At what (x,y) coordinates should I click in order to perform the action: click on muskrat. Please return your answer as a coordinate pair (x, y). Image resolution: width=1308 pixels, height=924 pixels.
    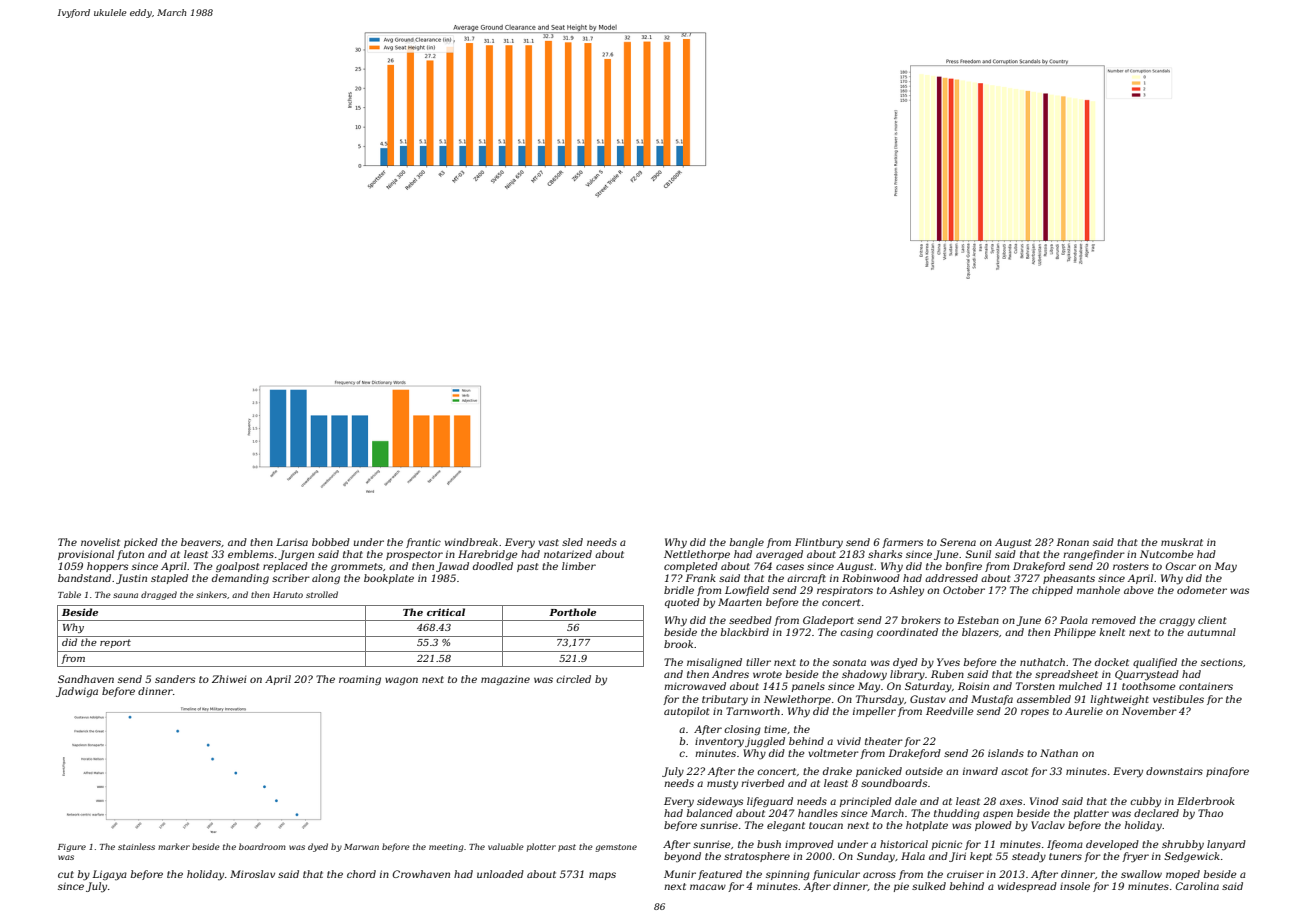
    Looking at the image, I should click on (1182, 542).
